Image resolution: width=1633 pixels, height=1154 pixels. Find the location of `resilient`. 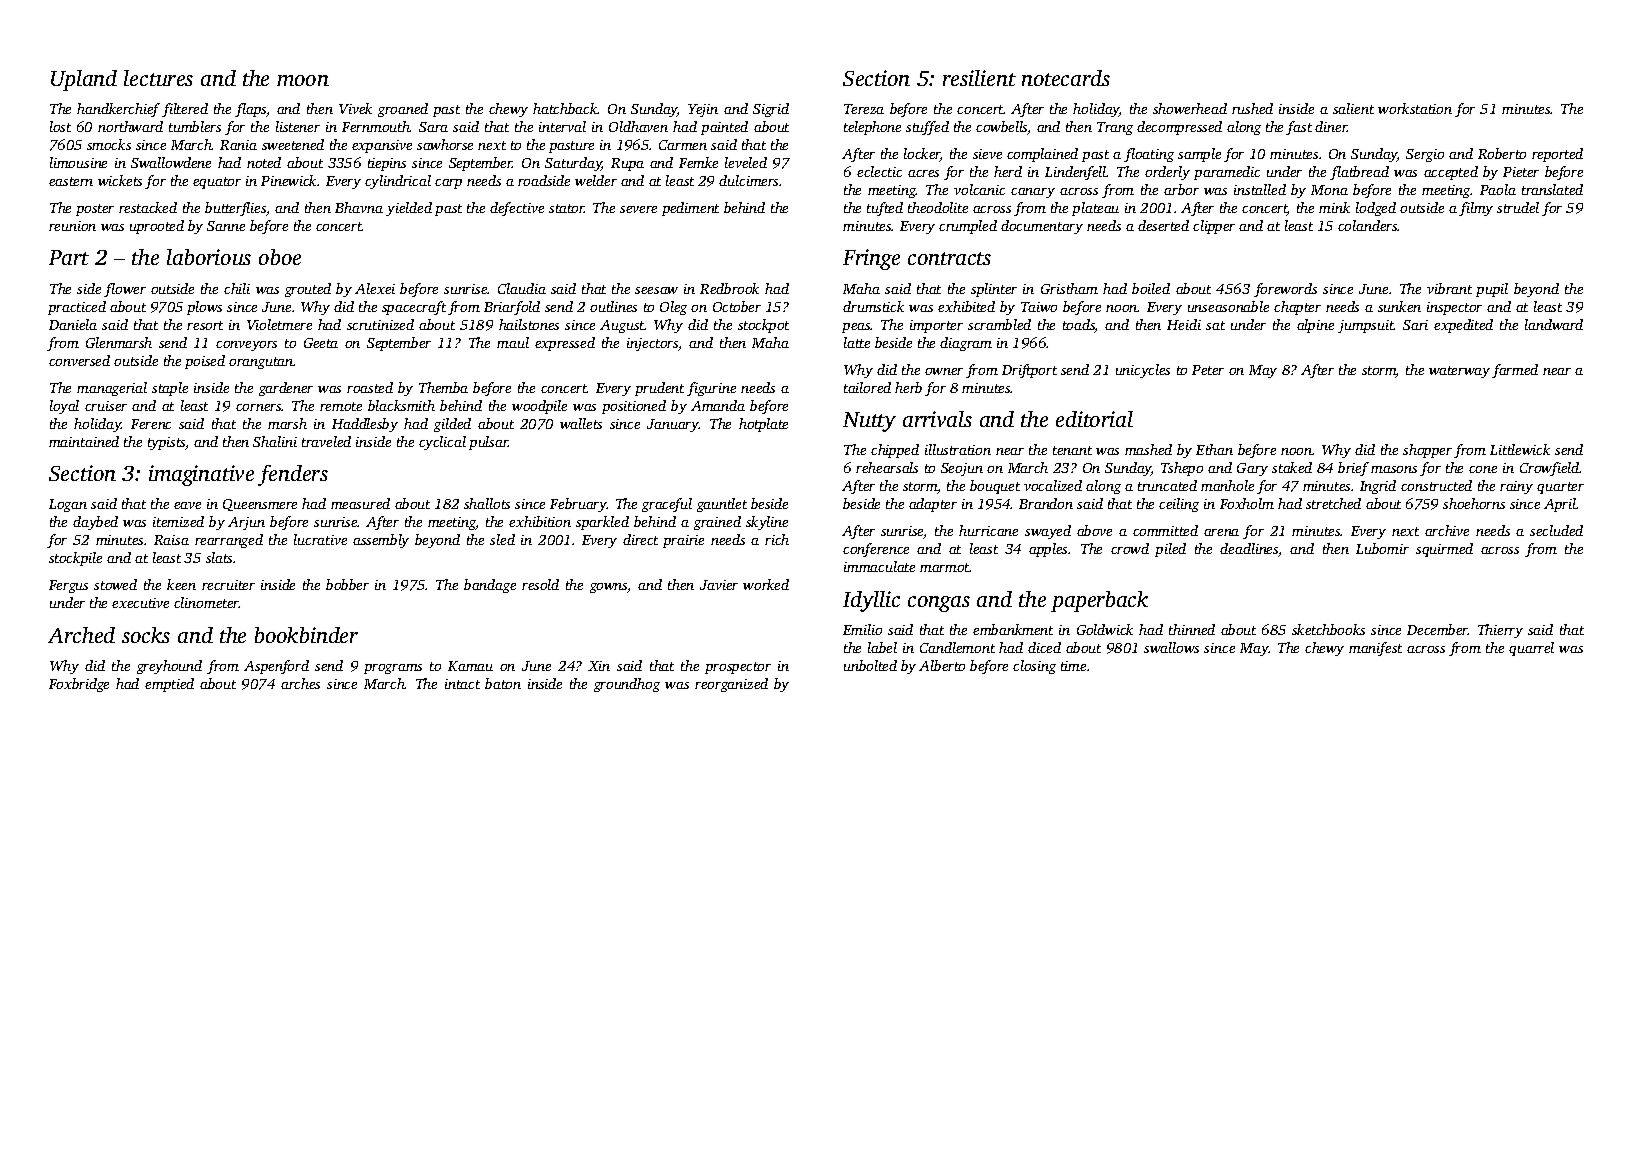

resilient is located at coordinates (979, 78).
